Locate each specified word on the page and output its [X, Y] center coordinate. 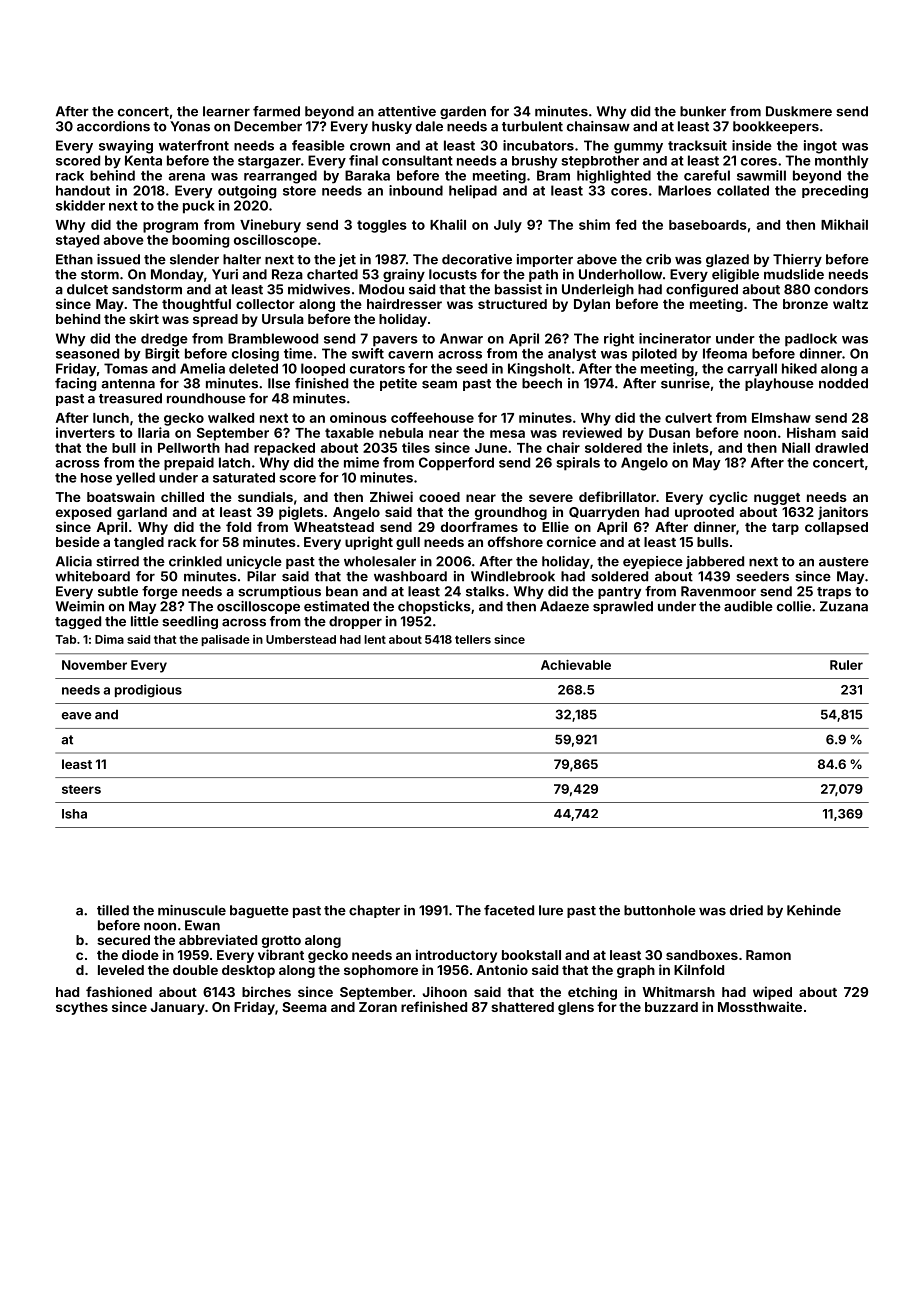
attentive [407, 111]
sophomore [381, 971]
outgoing [247, 192]
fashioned [119, 991]
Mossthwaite [760, 1006]
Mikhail [844, 224]
